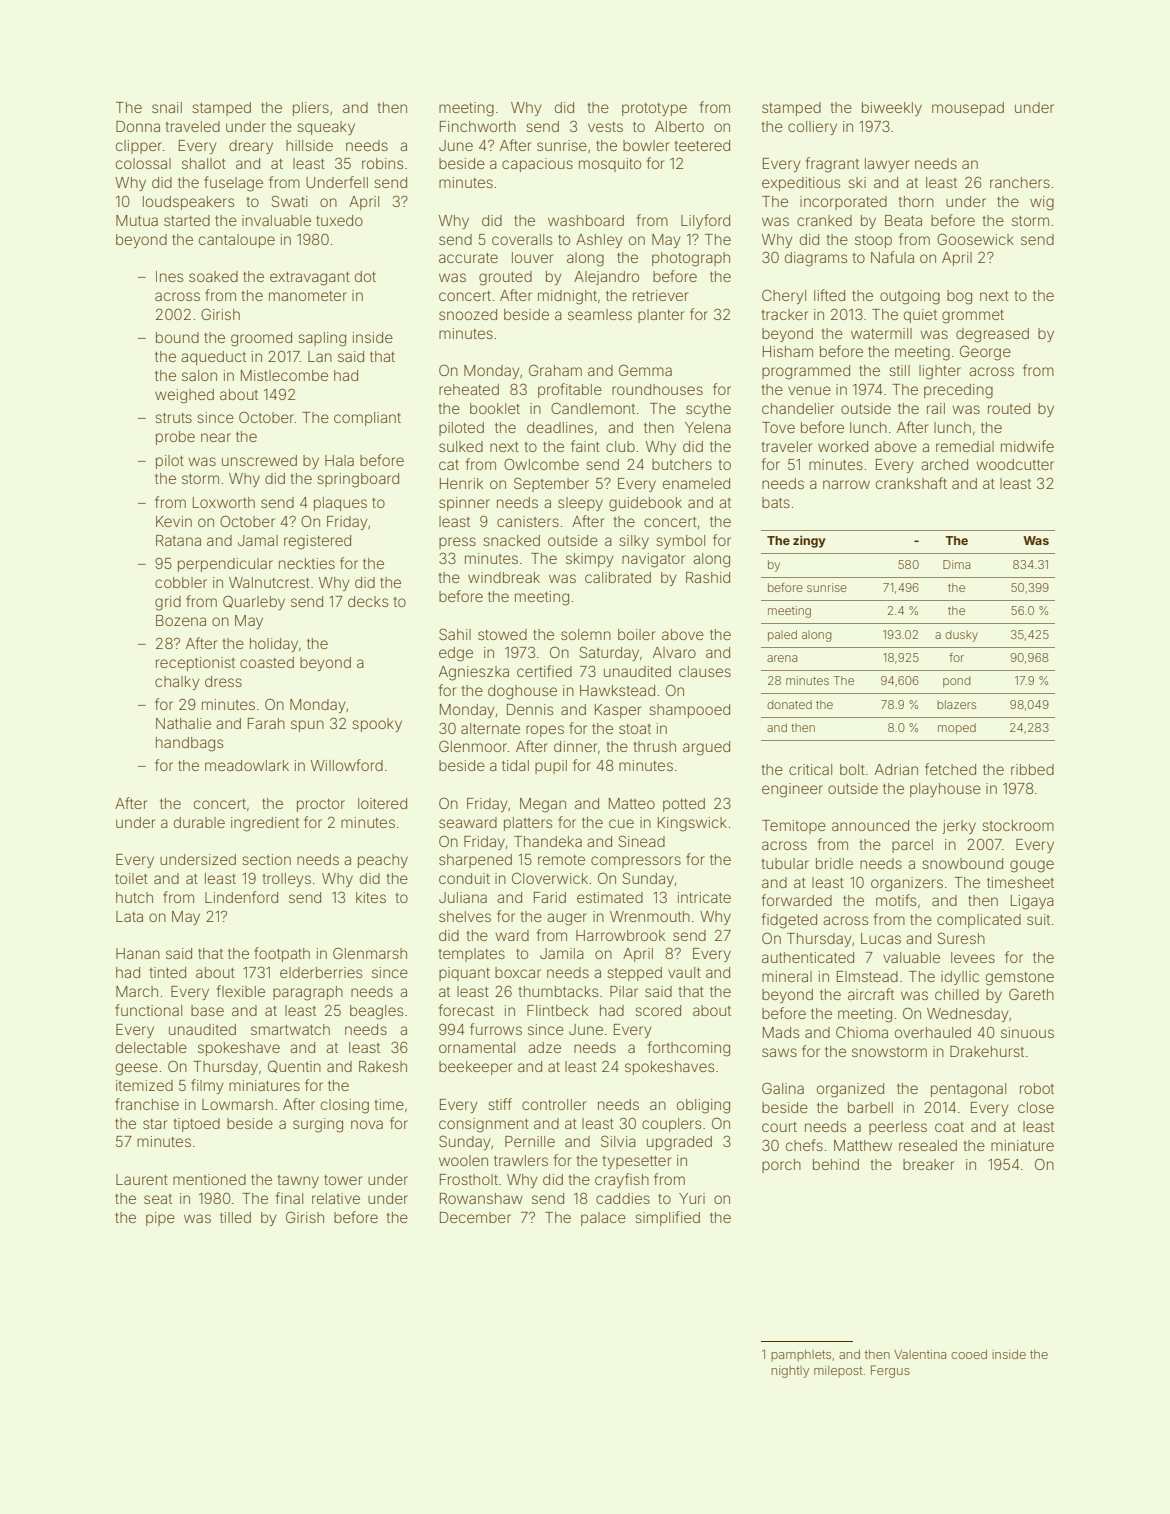 The image size is (1170, 1514). What do you see at coordinates (790, 1372) in the screenshot?
I see `nightly` at bounding box center [790, 1372].
